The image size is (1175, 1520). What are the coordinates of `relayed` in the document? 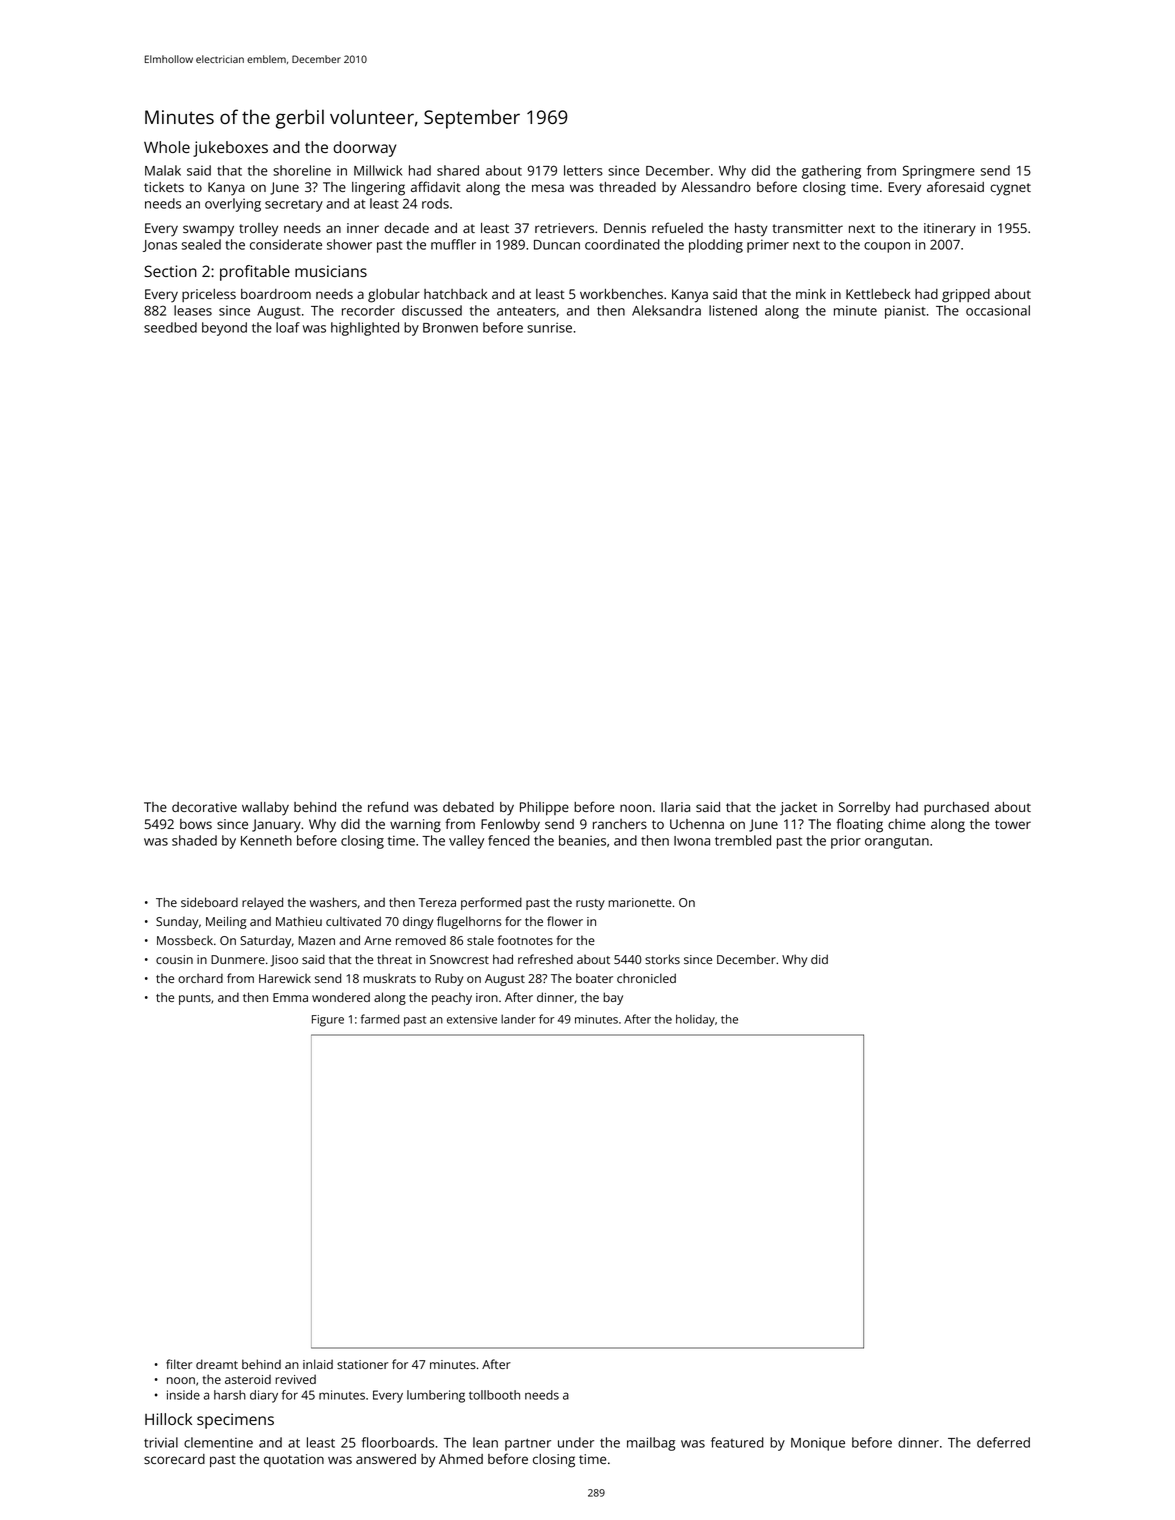 It's located at (262, 903).
